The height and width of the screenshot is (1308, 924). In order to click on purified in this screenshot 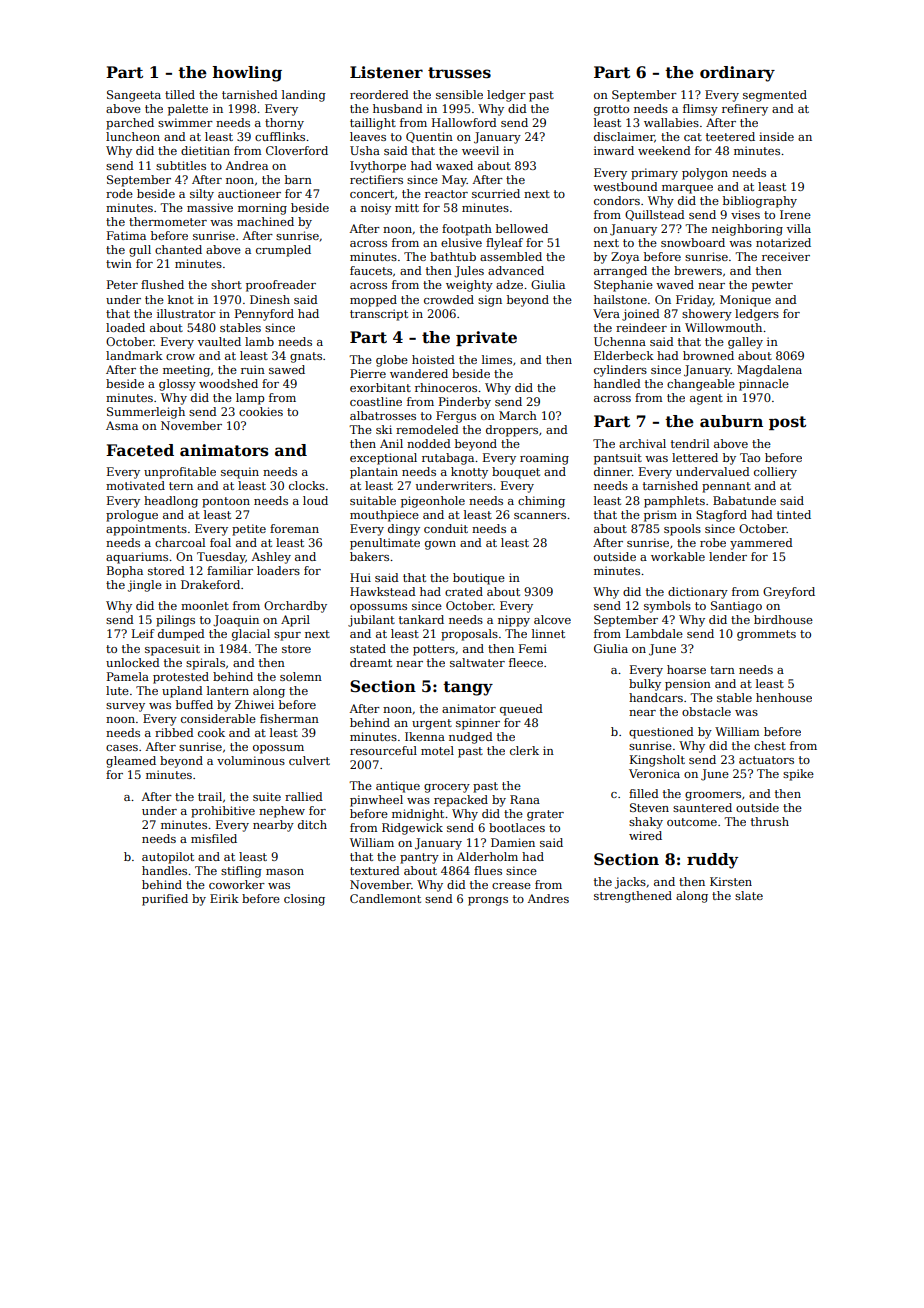, I will do `click(165, 900)`.
